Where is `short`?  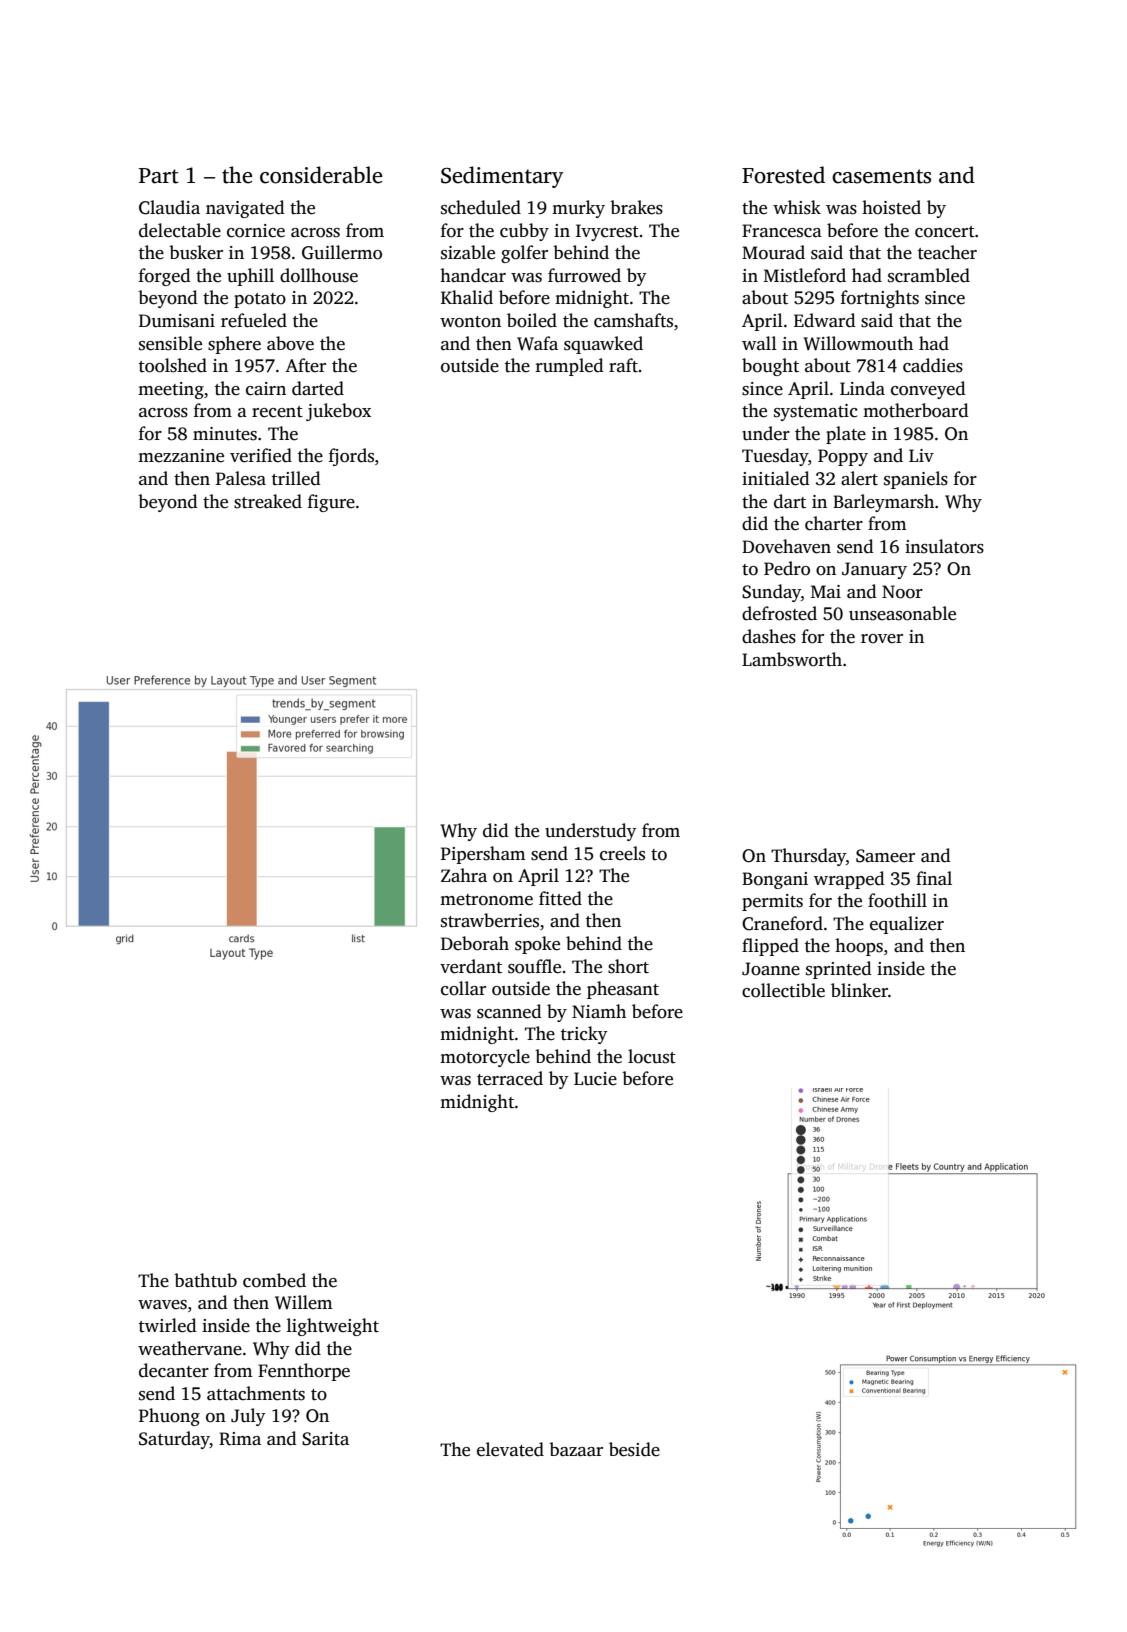 short is located at coordinates (628, 966).
